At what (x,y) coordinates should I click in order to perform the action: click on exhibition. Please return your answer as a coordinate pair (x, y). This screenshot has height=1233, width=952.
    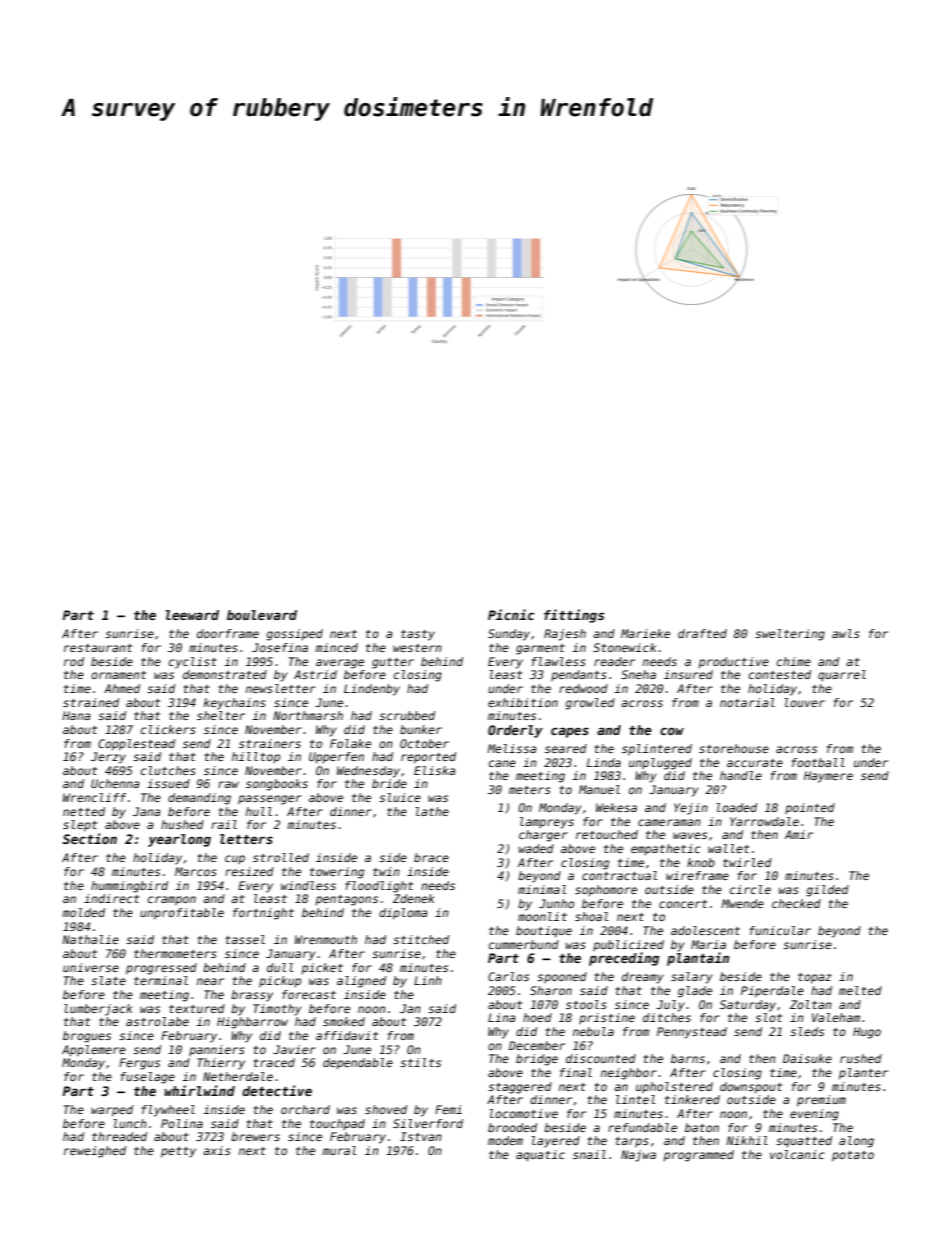
    Looking at the image, I should click on (523, 702).
